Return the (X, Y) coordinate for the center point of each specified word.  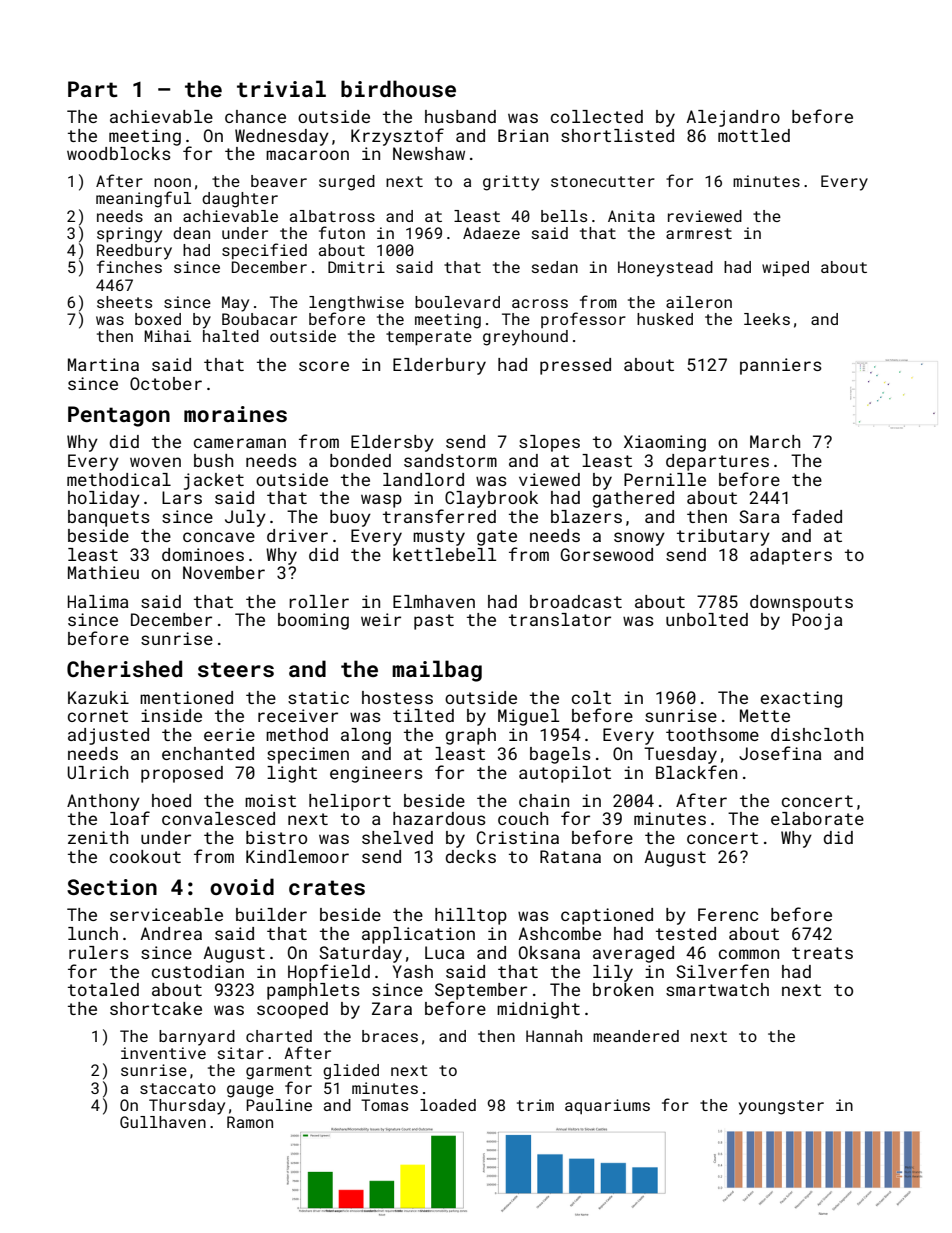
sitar (241, 1053)
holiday (104, 499)
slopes (549, 443)
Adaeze (491, 233)
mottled (754, 135)
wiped (785, 269)
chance (255, 116)
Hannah (554, 1036)
